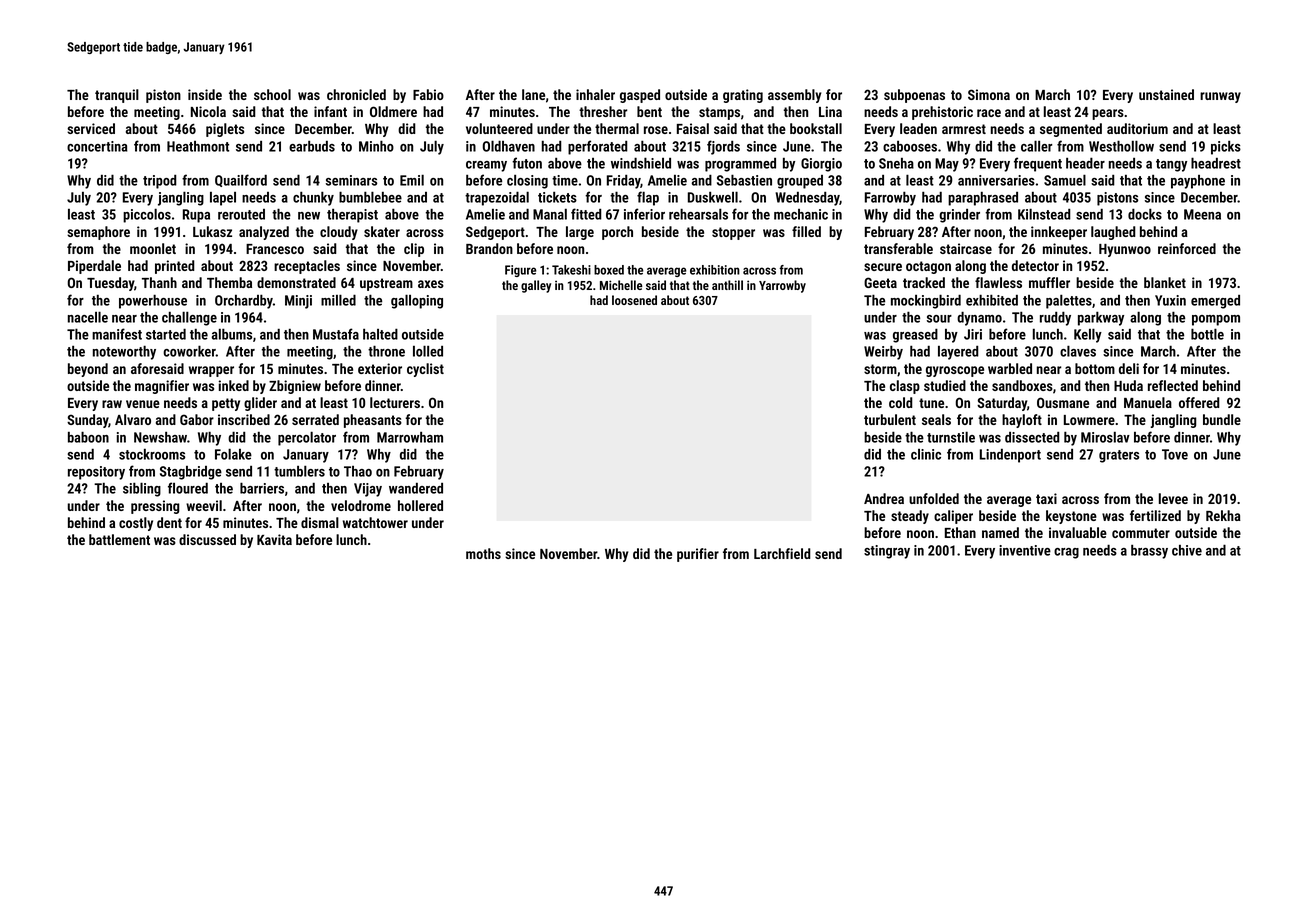 The width and height of the image is (1308, 924). I want to click on discussed, so click(207, 539).
